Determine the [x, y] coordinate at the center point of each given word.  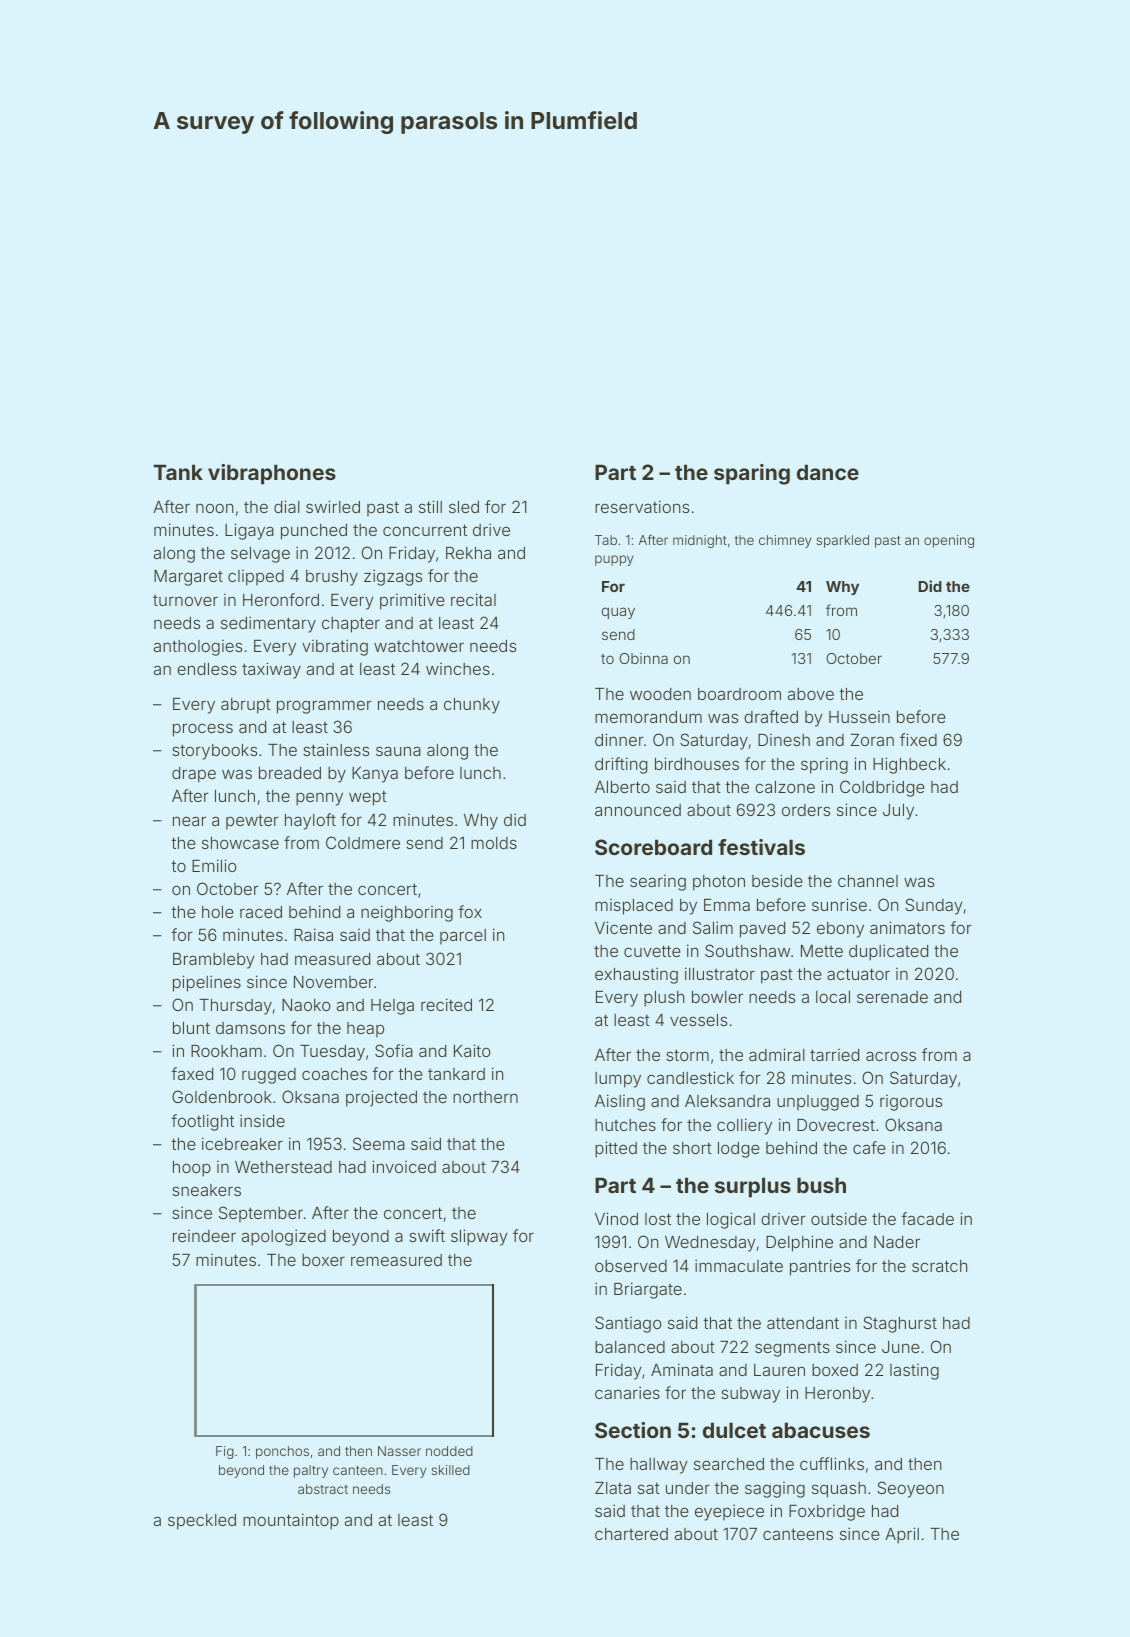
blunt [191, 1028]
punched [314, 532]
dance [828, 472]
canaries [627, 1392]
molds [494, 843]
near [189, 821]
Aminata [682, 1369]
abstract [323, 1489]
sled [464, 507]
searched [729, 1464]
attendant [803, 1323]
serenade [892, 997]
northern [485, 1097]
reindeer [204, 1236]
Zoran [872, 740]
